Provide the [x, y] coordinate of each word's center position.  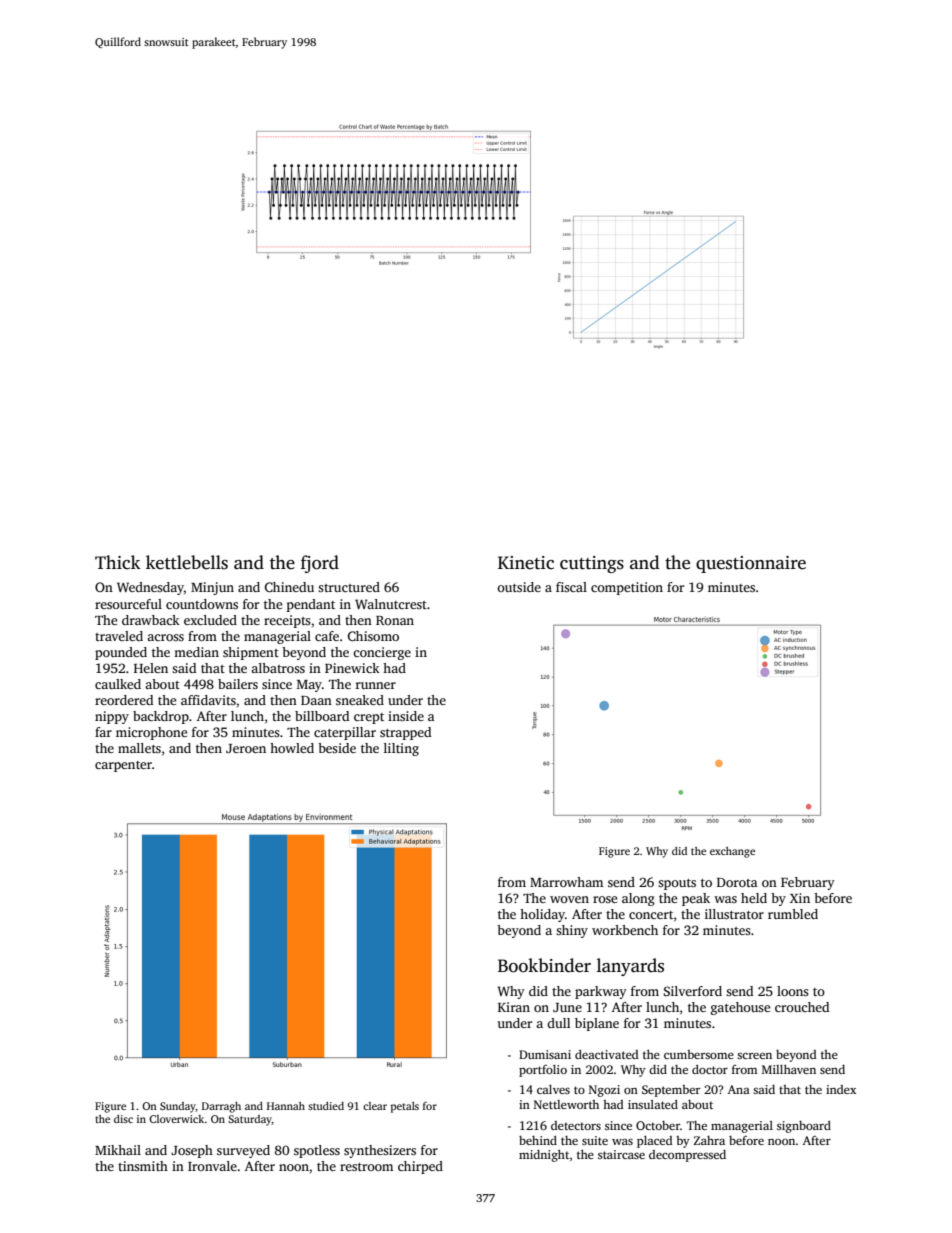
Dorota [737, 882]
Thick [118, 562]
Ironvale [212, 1166]
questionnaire [751, 564]
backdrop [161, 717]
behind [538, 1140]
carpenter [123, 766]
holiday [542, 915]
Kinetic [526, 563]
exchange [732, 852]
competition [627, 588]
